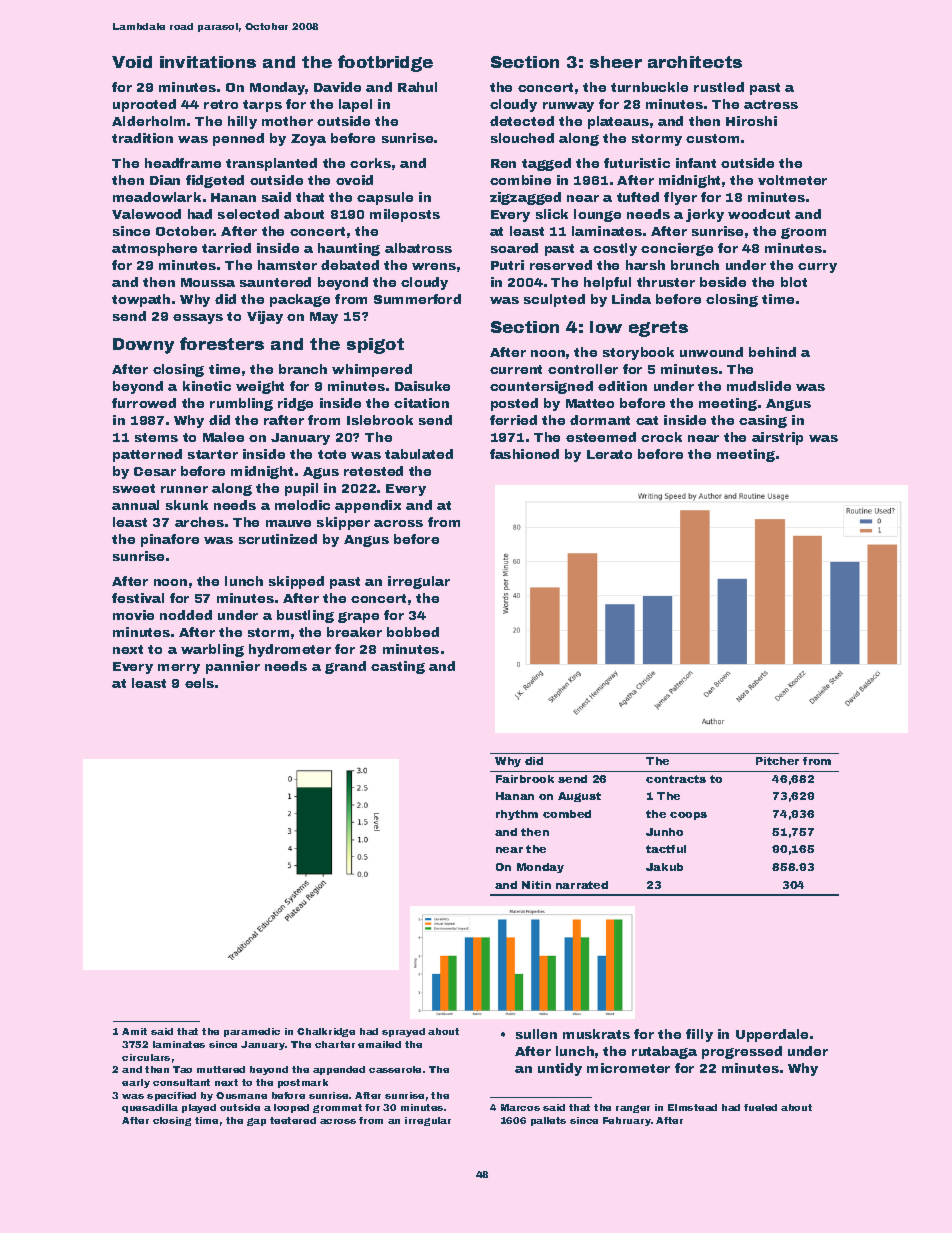  Describe the element at coordinates (186, 615) in the document. I see `nodded` at that location.
